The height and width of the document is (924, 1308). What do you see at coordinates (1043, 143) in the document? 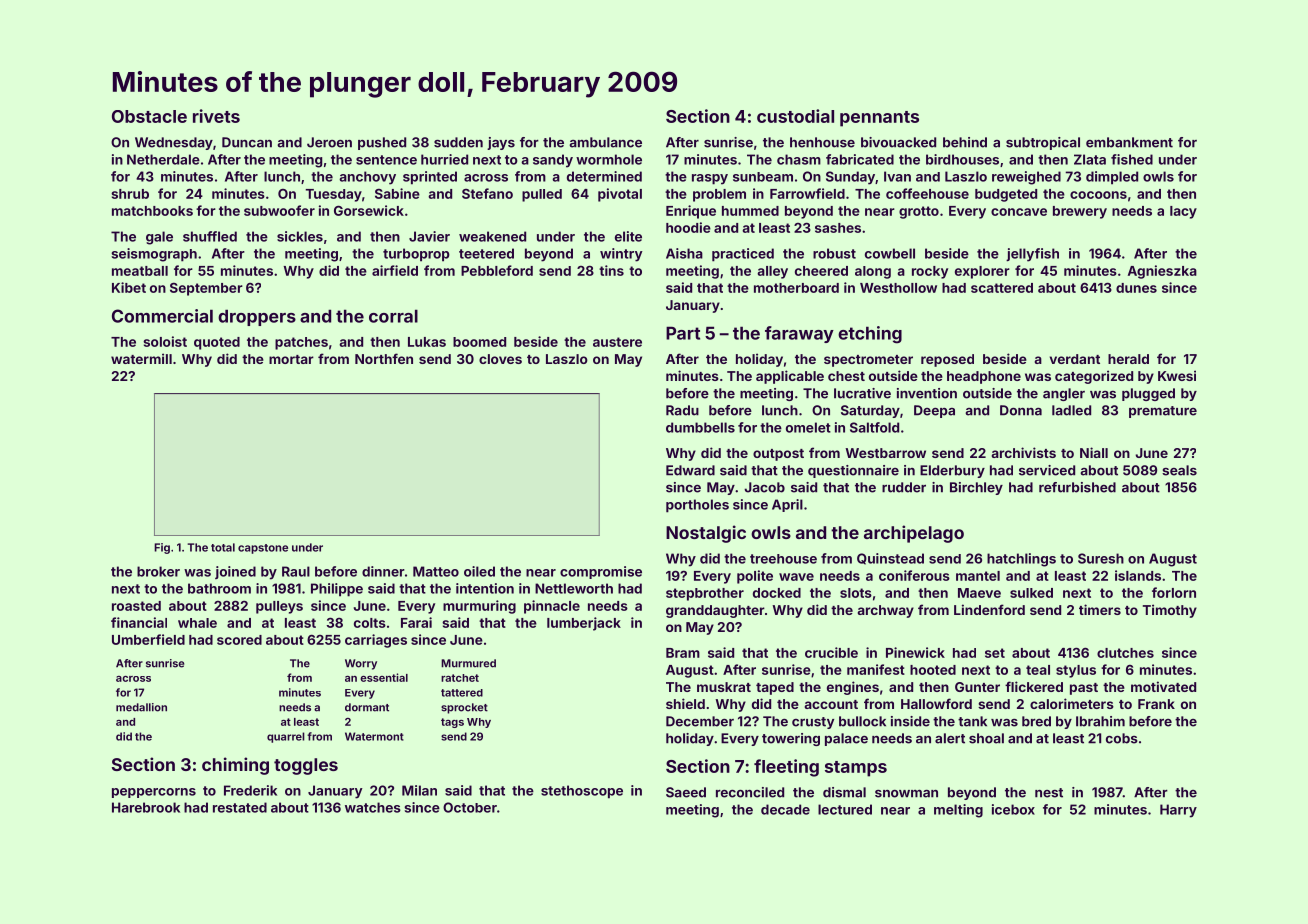
I see `subtropical` at bounding box center [1043, 143].
